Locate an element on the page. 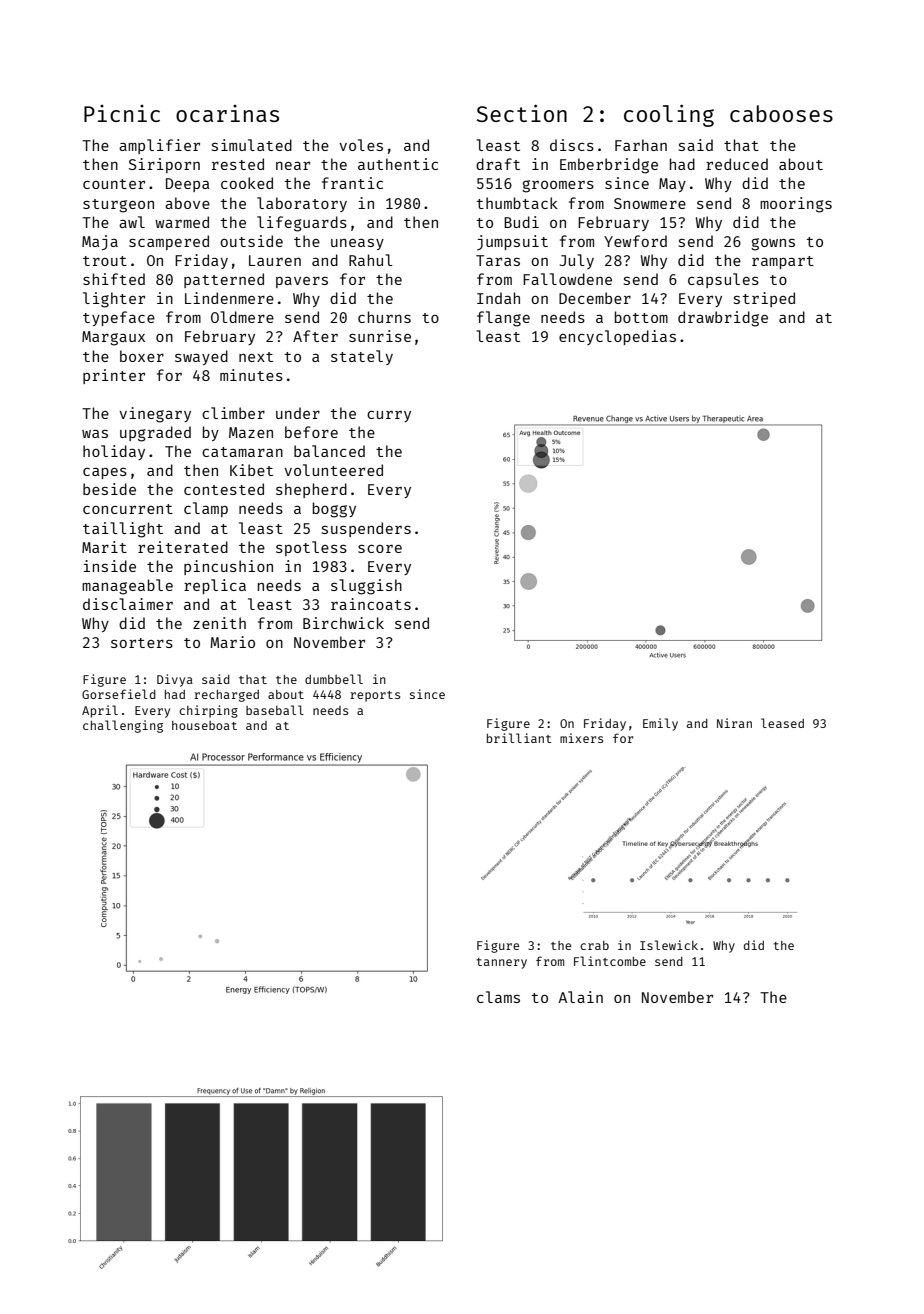 This page has height=1314, width=924. flange is located at coordinates (503, 319).
